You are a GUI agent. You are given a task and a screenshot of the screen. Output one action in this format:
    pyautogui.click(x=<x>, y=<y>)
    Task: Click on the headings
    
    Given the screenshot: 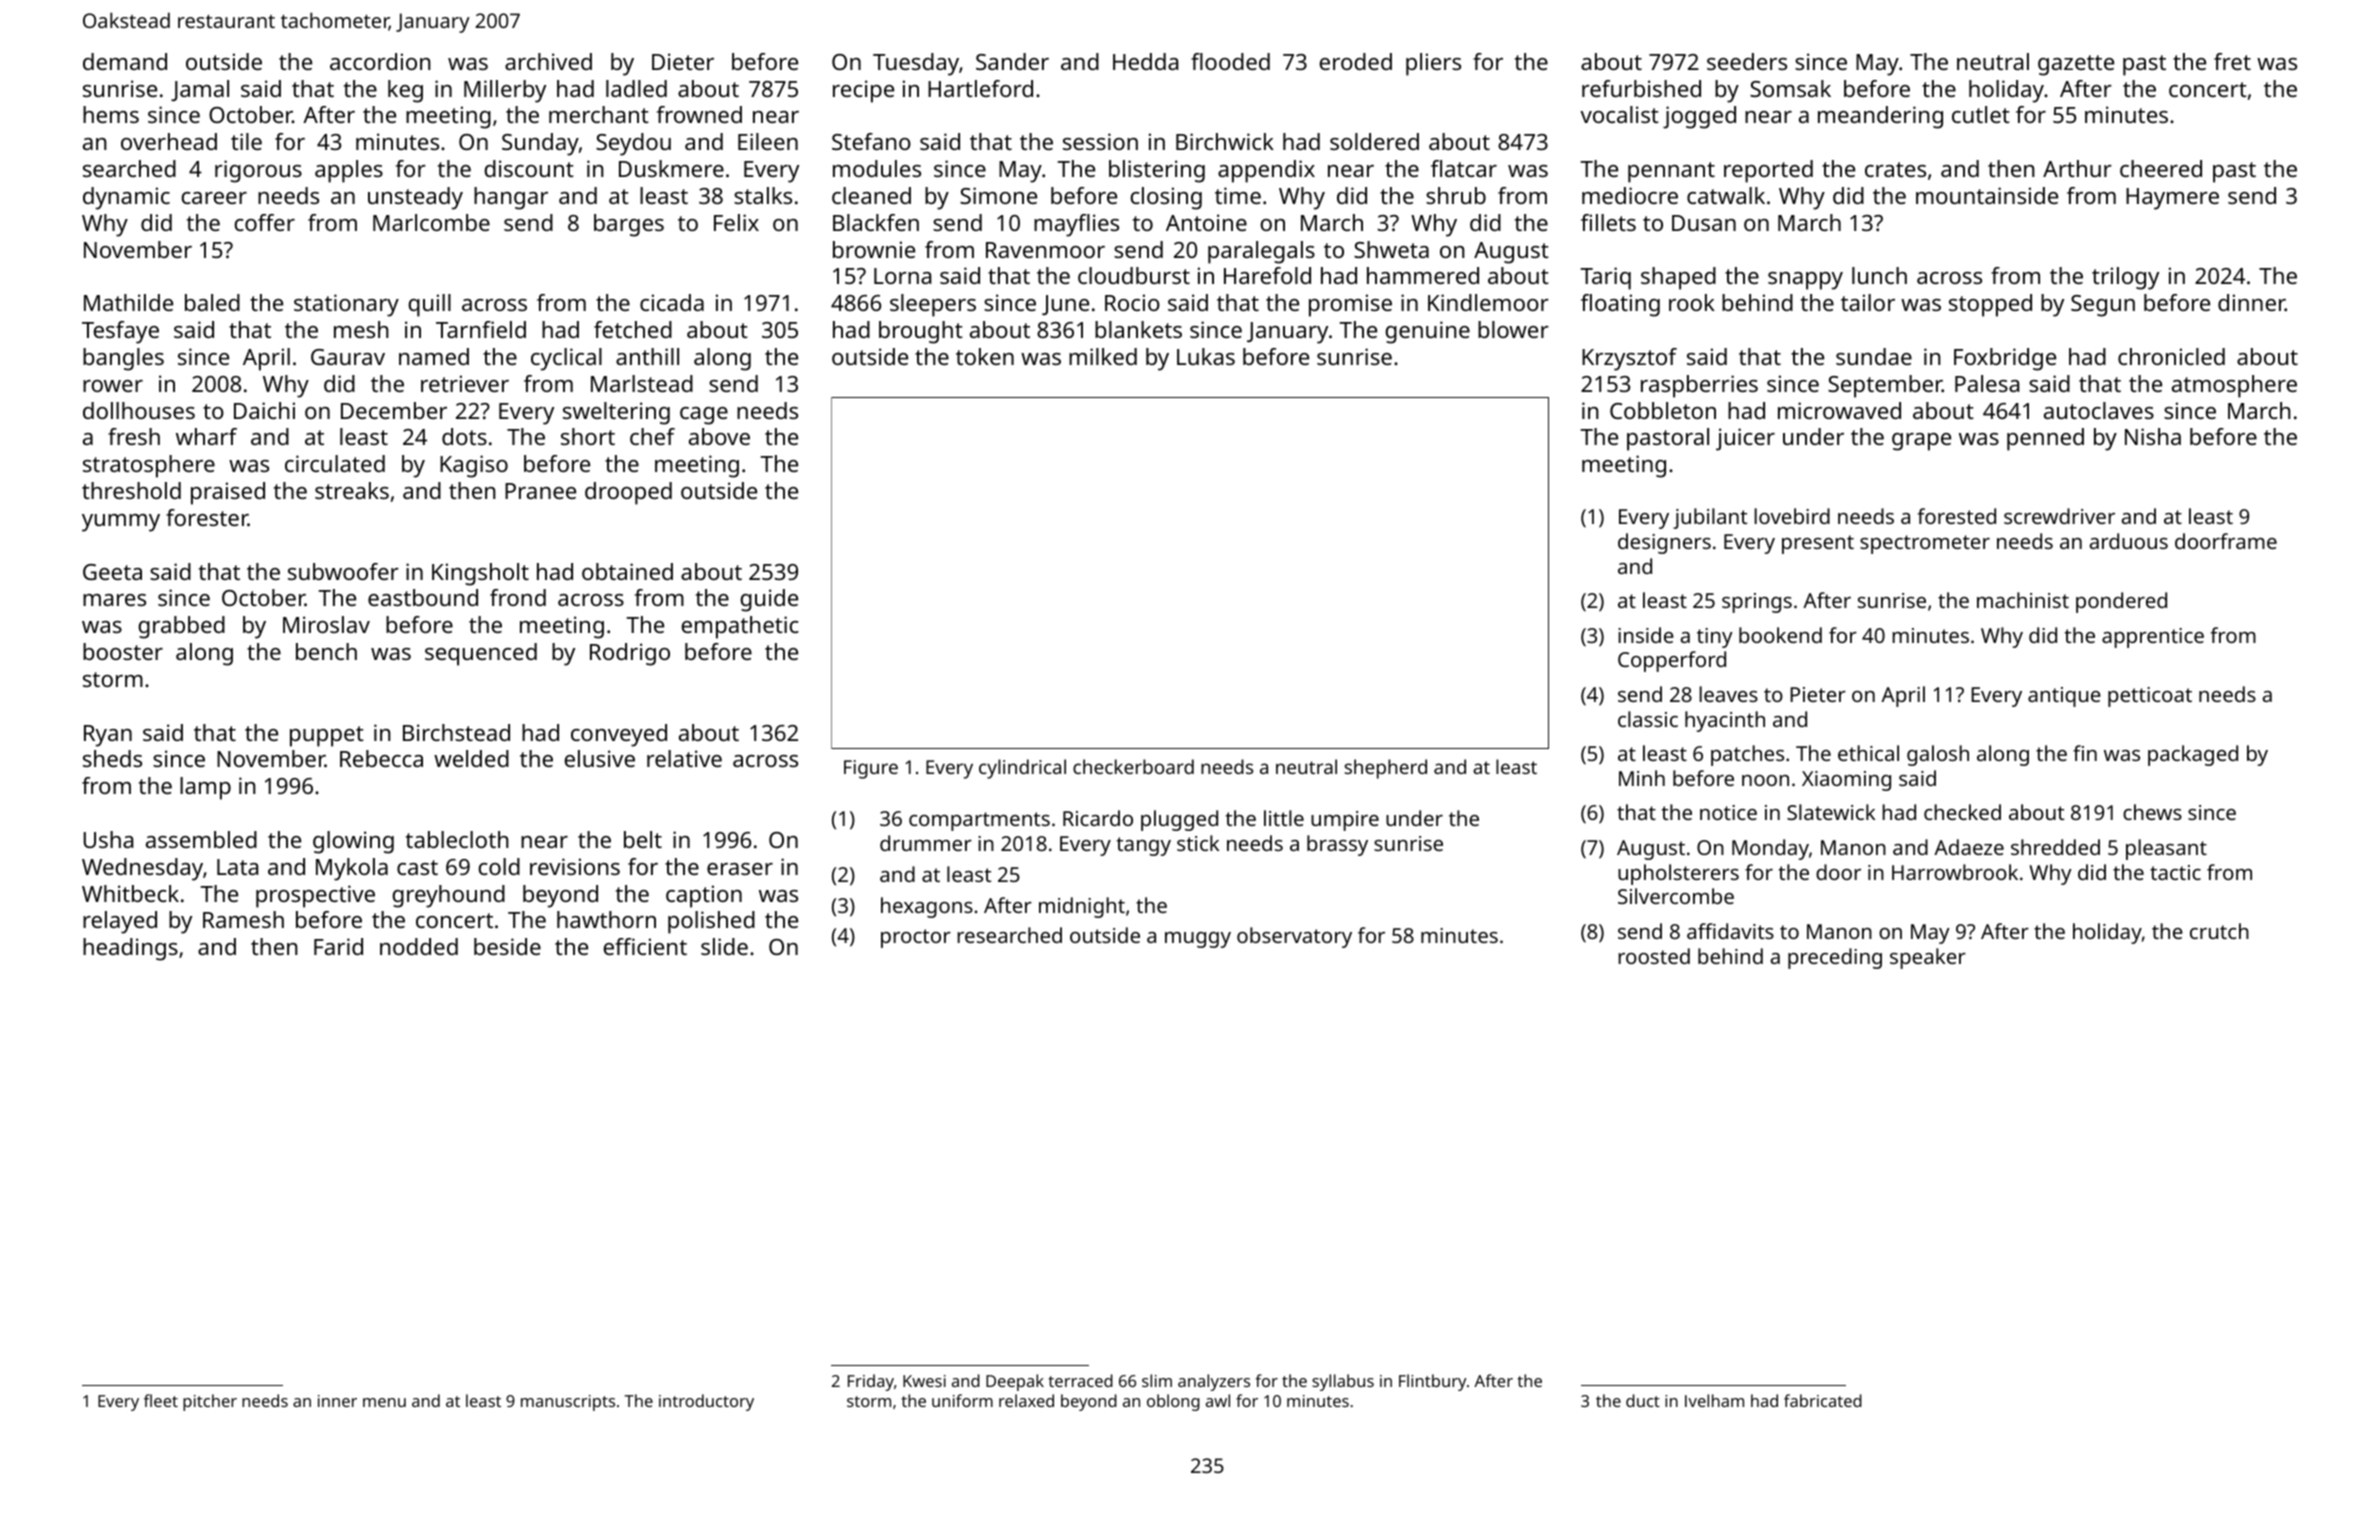 What is the action you would take?
    pyautogui.click(x=130, y=949)
